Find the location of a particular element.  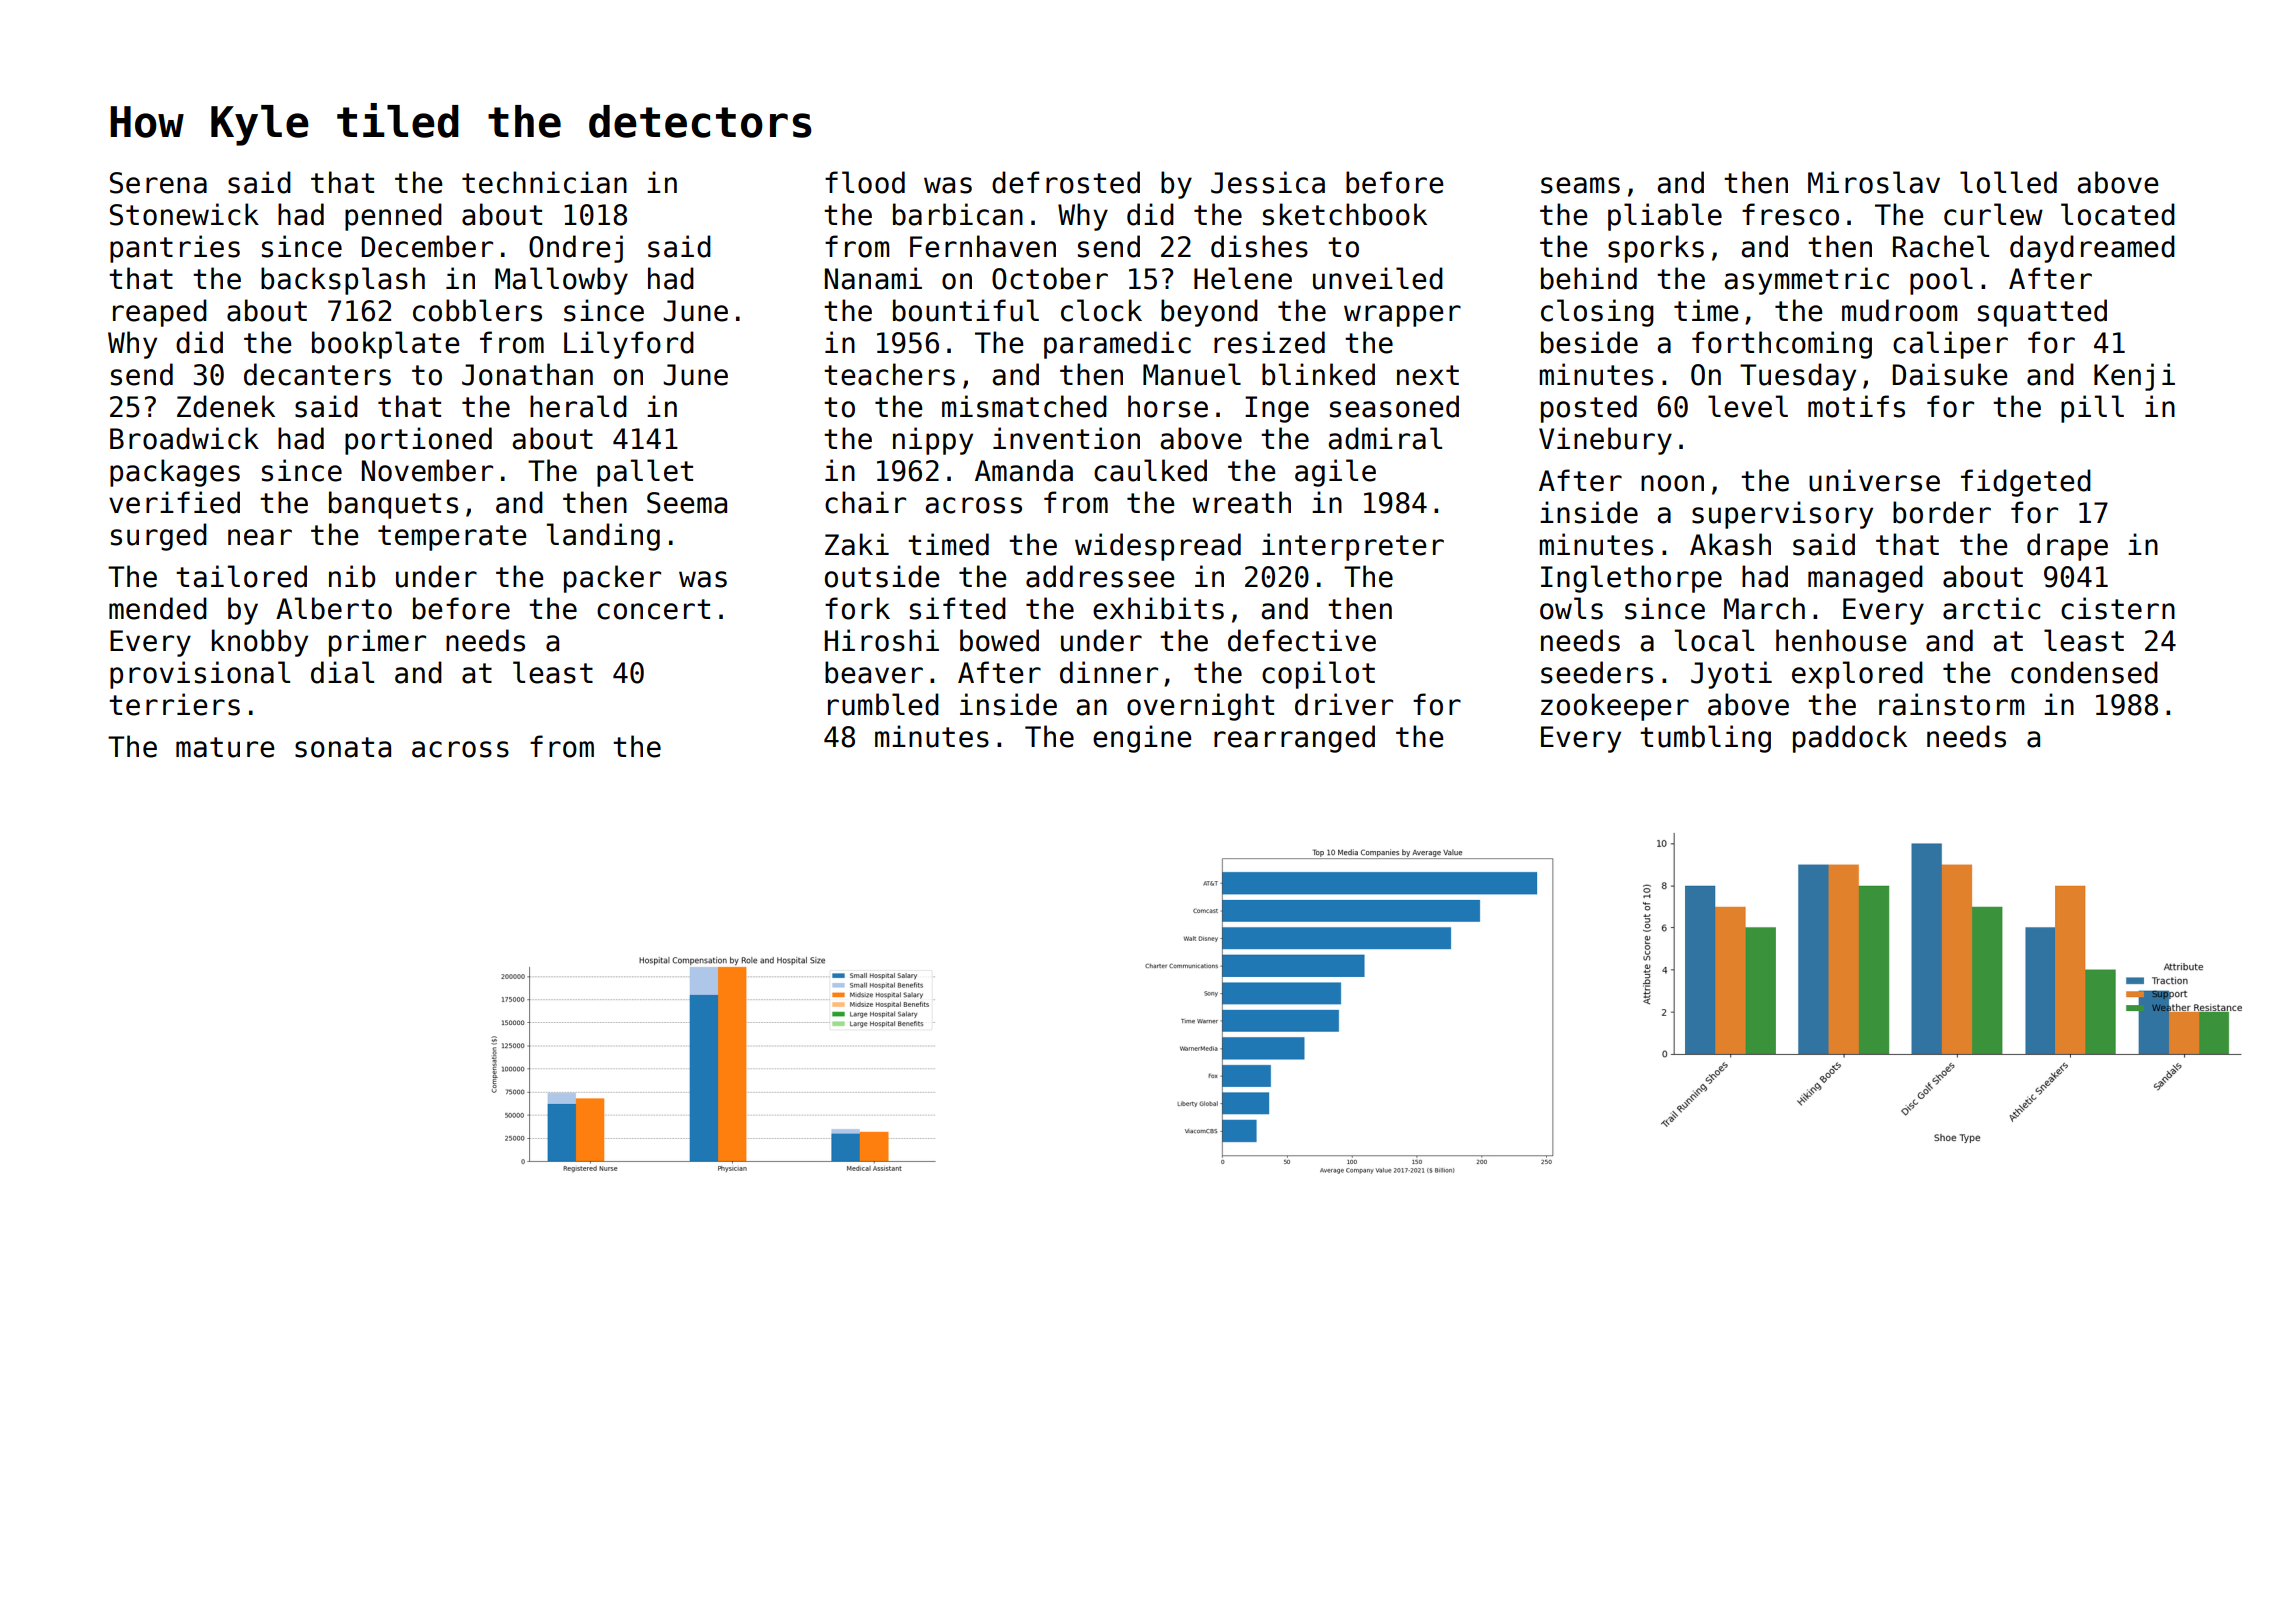

sonata is located at coordinates (343, 747).
